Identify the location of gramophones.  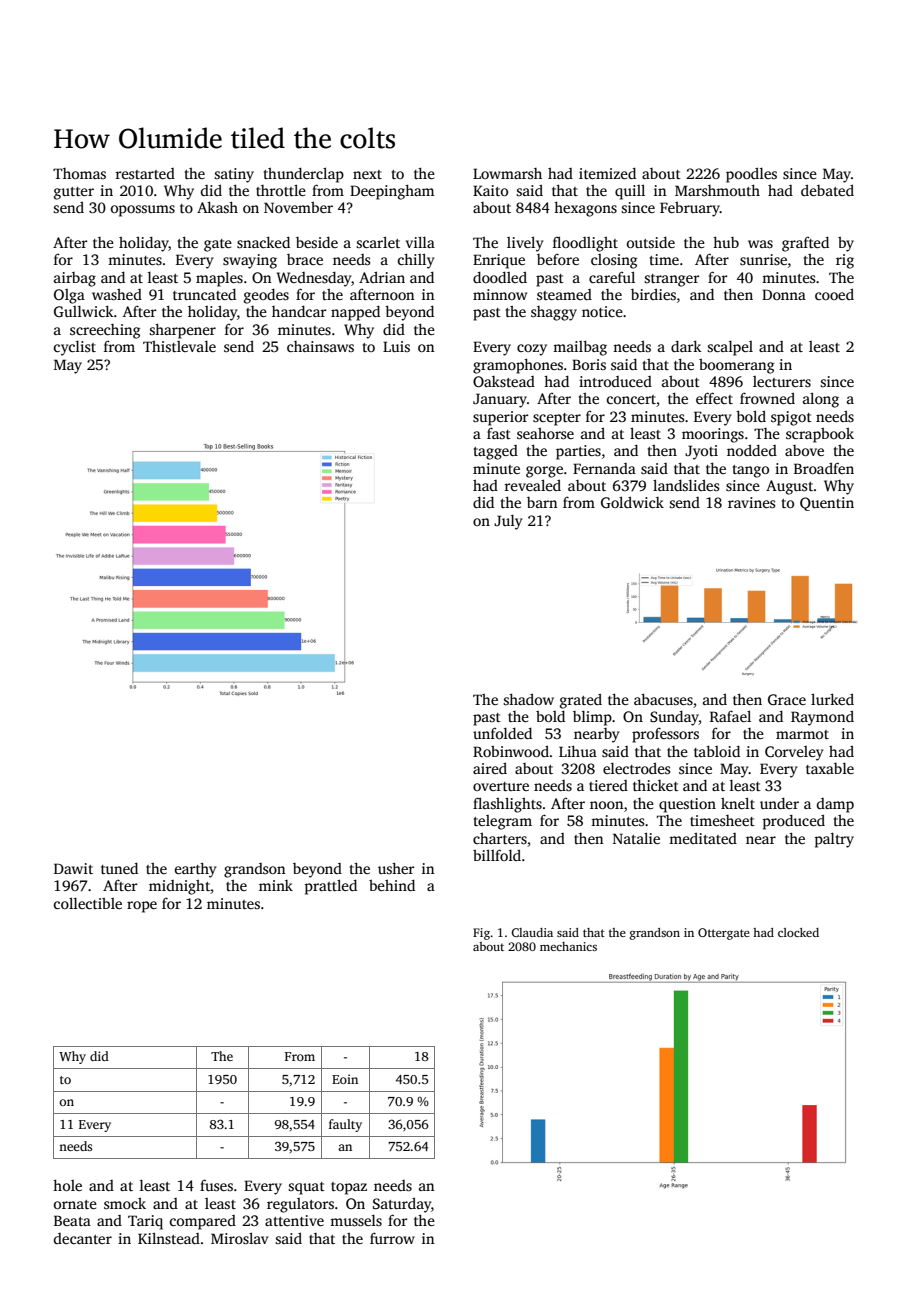
(518, 366).
